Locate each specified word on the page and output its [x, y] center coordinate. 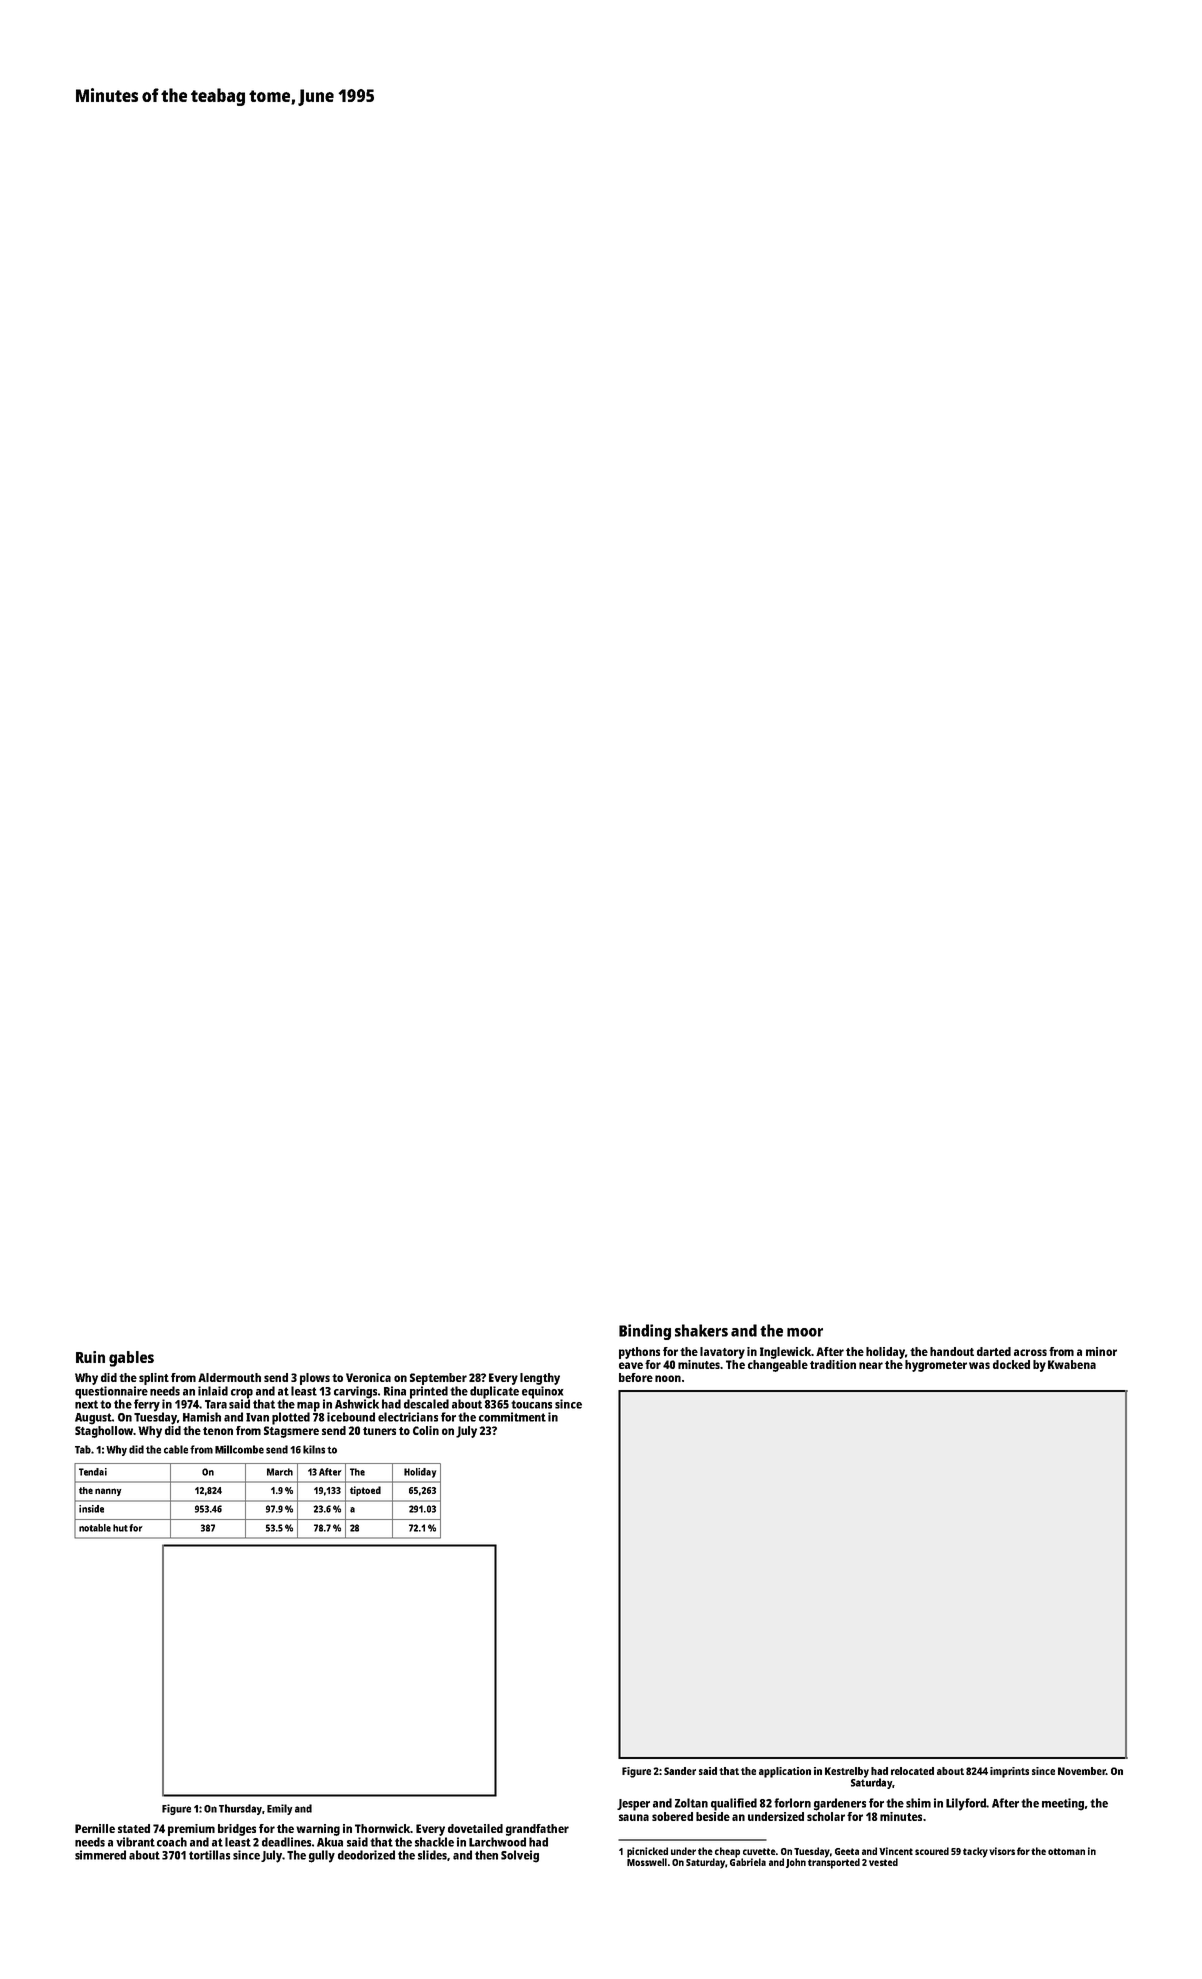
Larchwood [497, 1842]
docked [1011, 1364]
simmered [100, 1855]
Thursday [240, 1809]
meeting [1063, 1804]
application [785, 1772]
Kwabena [1072, 1364]
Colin [426, 1430]
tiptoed [365, 1491]
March [280, 1472]
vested [883, 1862]
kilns [314, 1449]
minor [1101, 1351]
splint [154, 1379]
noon [668, 1378]
